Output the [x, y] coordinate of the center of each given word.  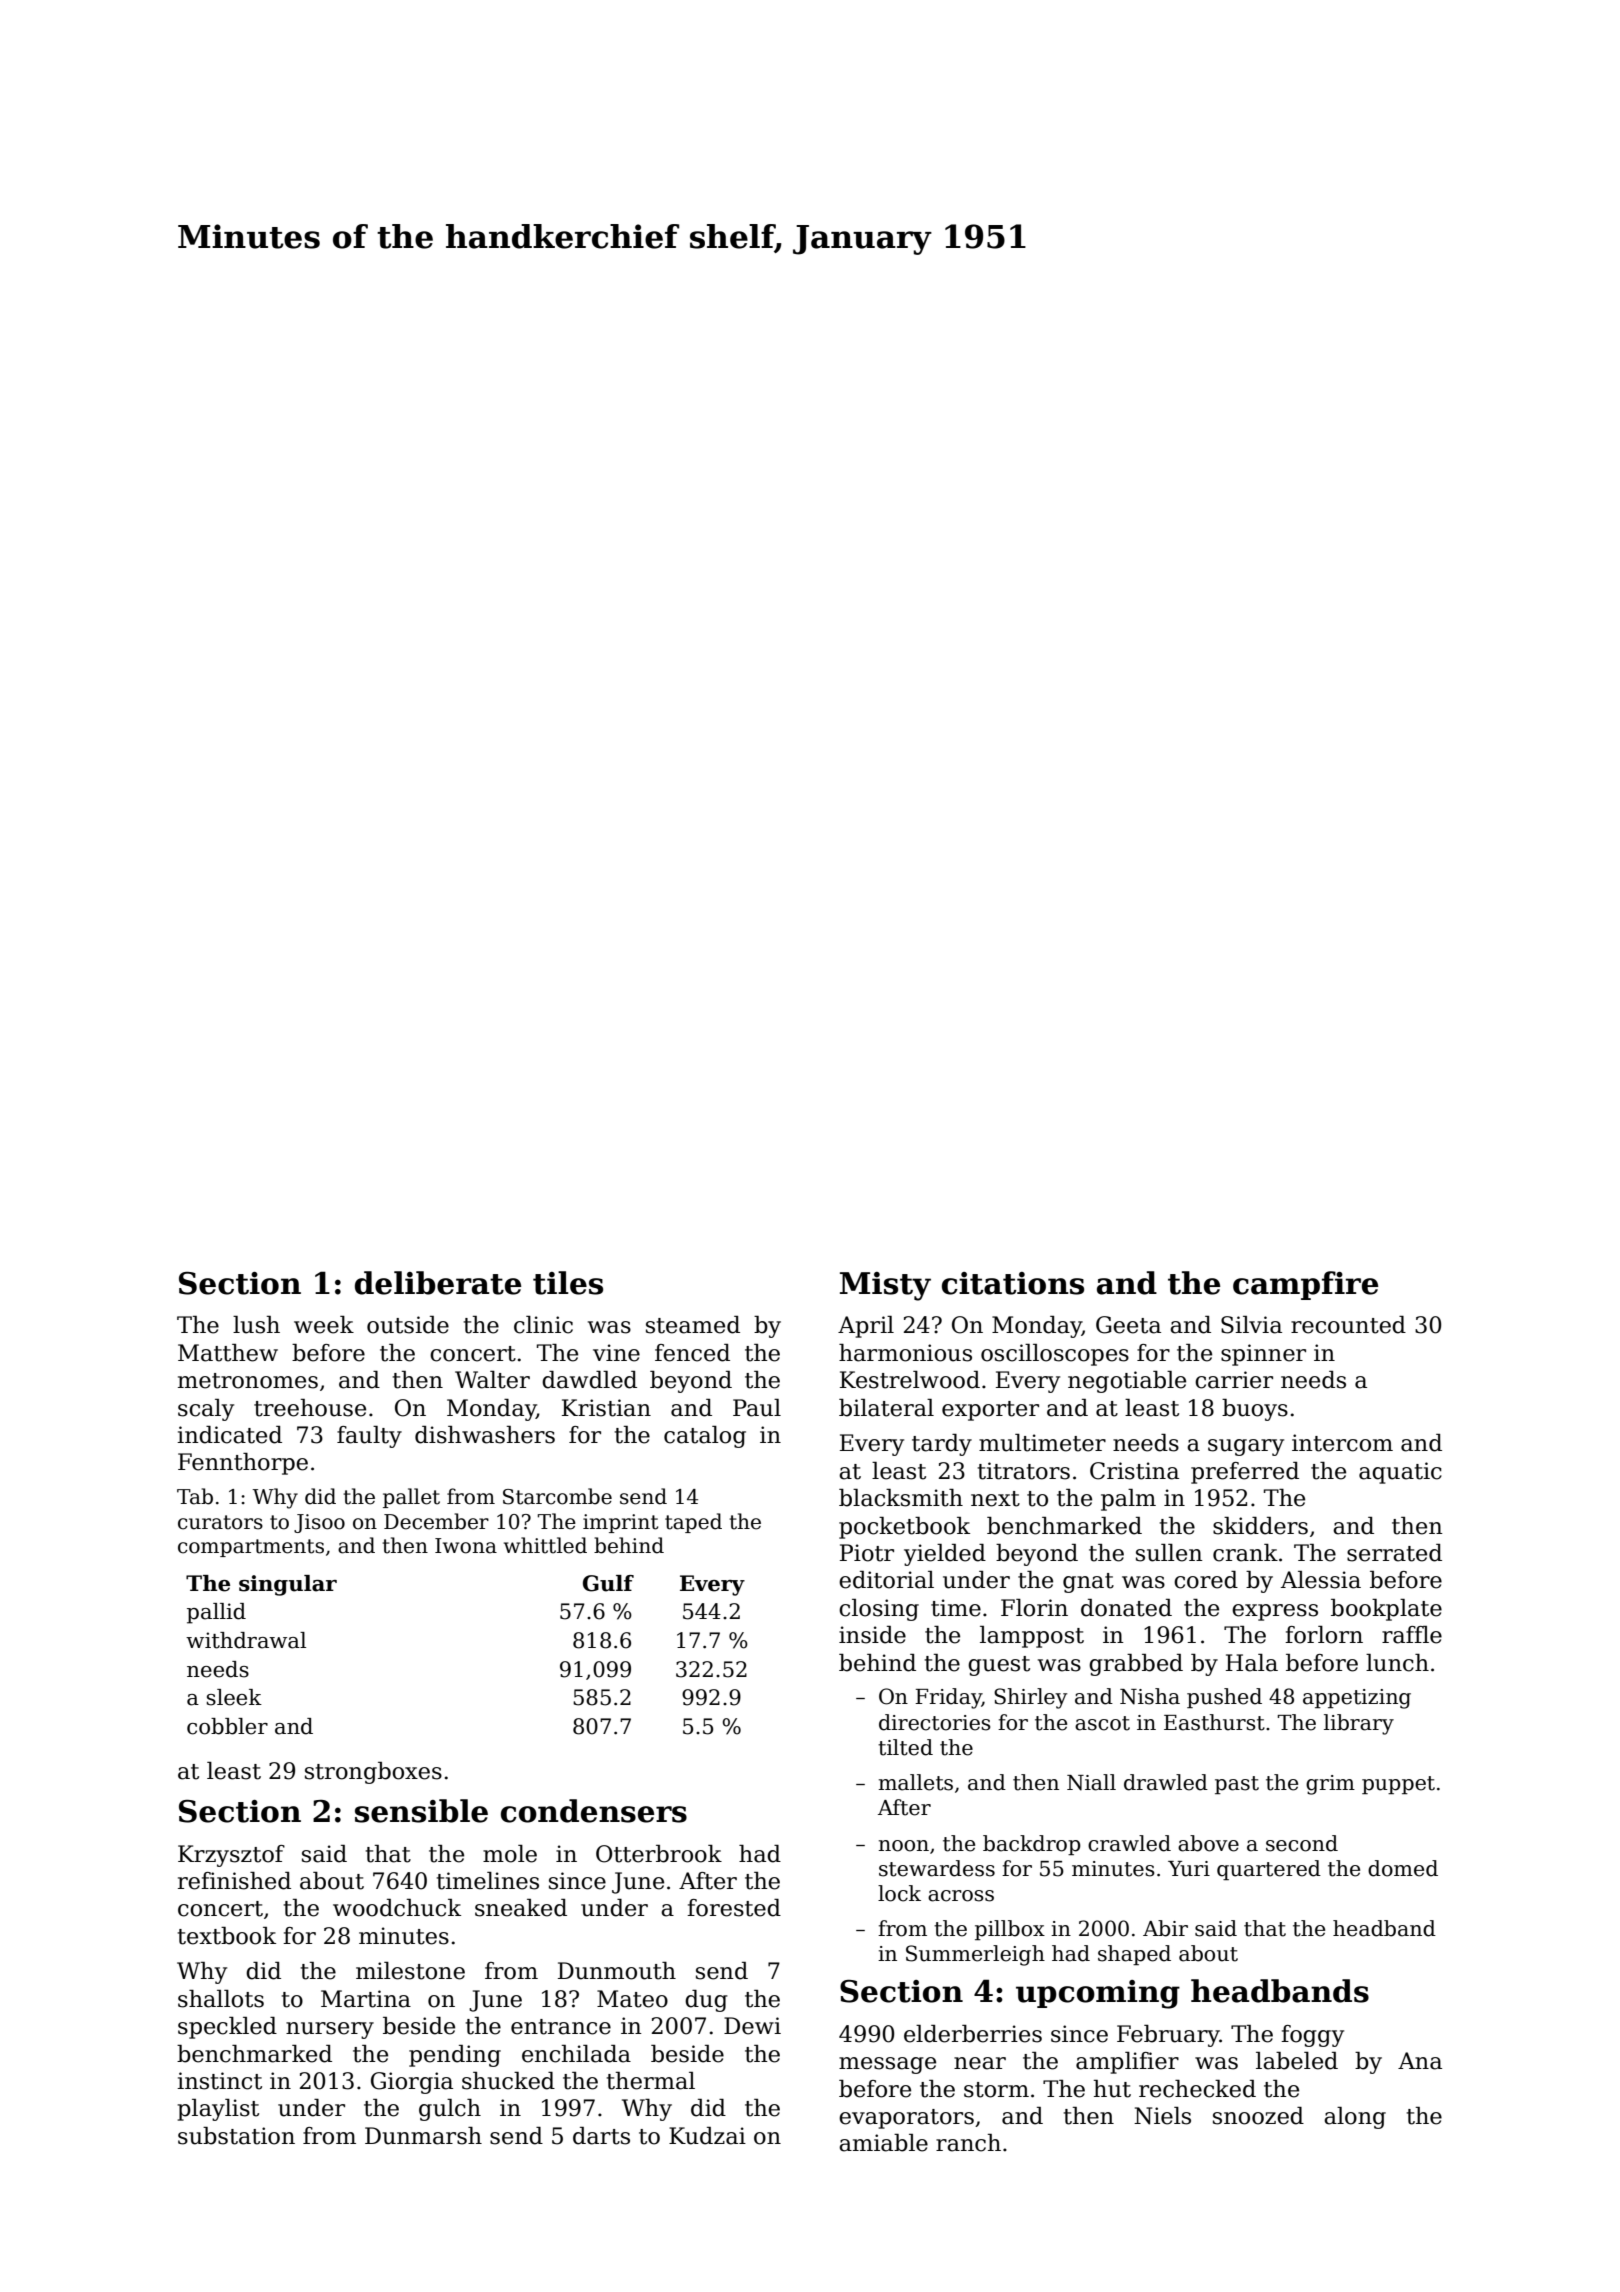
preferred [1245, 1473]
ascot [1102, 1723]
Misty [885, 1286]
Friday [948, 1698]
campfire [1305, 1285]
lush [256, 1325]
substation [236, 2136]
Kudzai [707, 2136]
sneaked [521, 1908]
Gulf [608, 1583]
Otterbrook [659, 1854]
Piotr [867, 1553]
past [1237, 1785]
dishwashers [485, 1435]
